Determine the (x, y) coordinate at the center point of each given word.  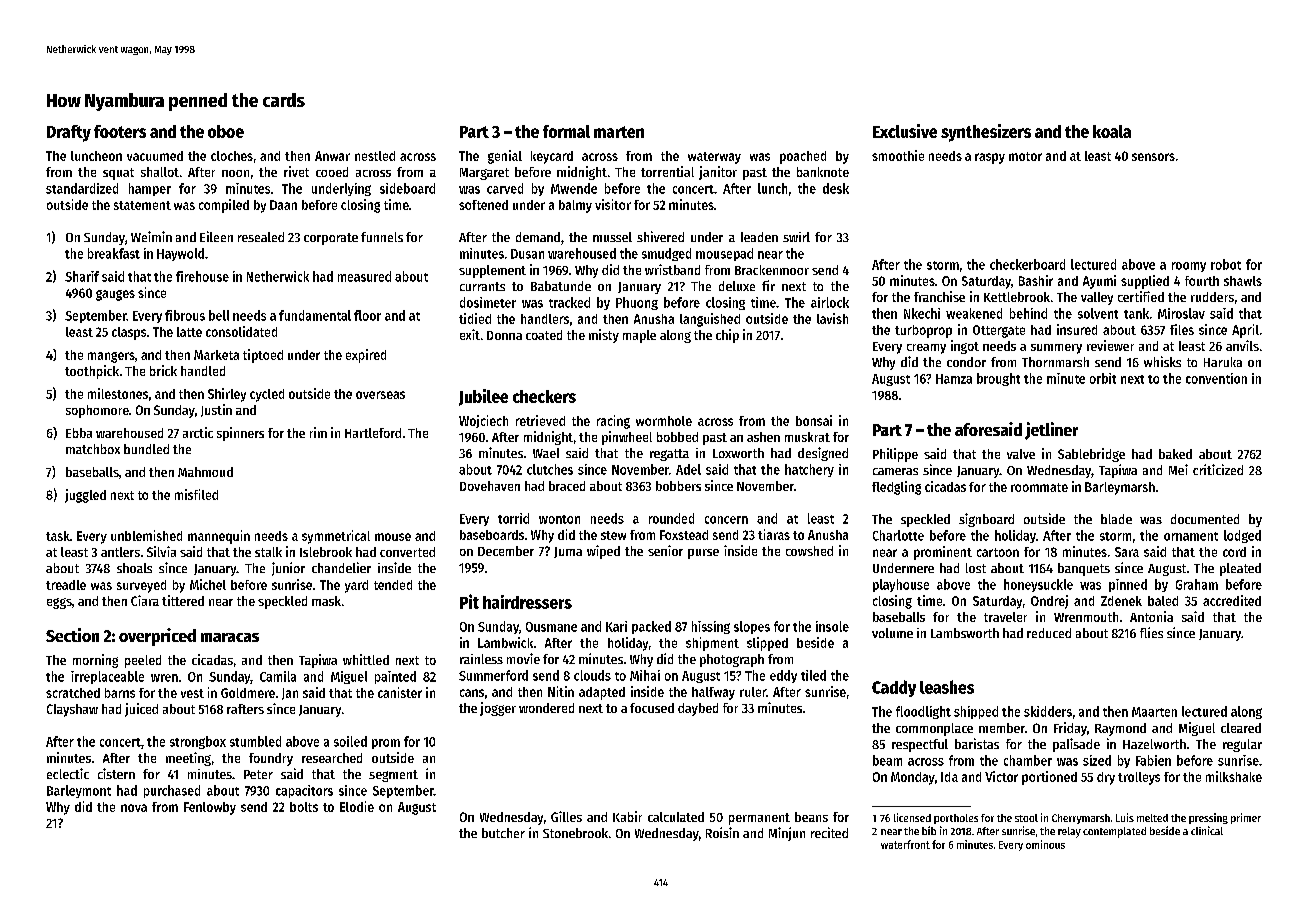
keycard (552, 157)
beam (887, 760)
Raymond (1120, 729)
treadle (66, 585)
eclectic (68, 773)
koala (1112, 131)
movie (523, 658)
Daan (283, 205)
